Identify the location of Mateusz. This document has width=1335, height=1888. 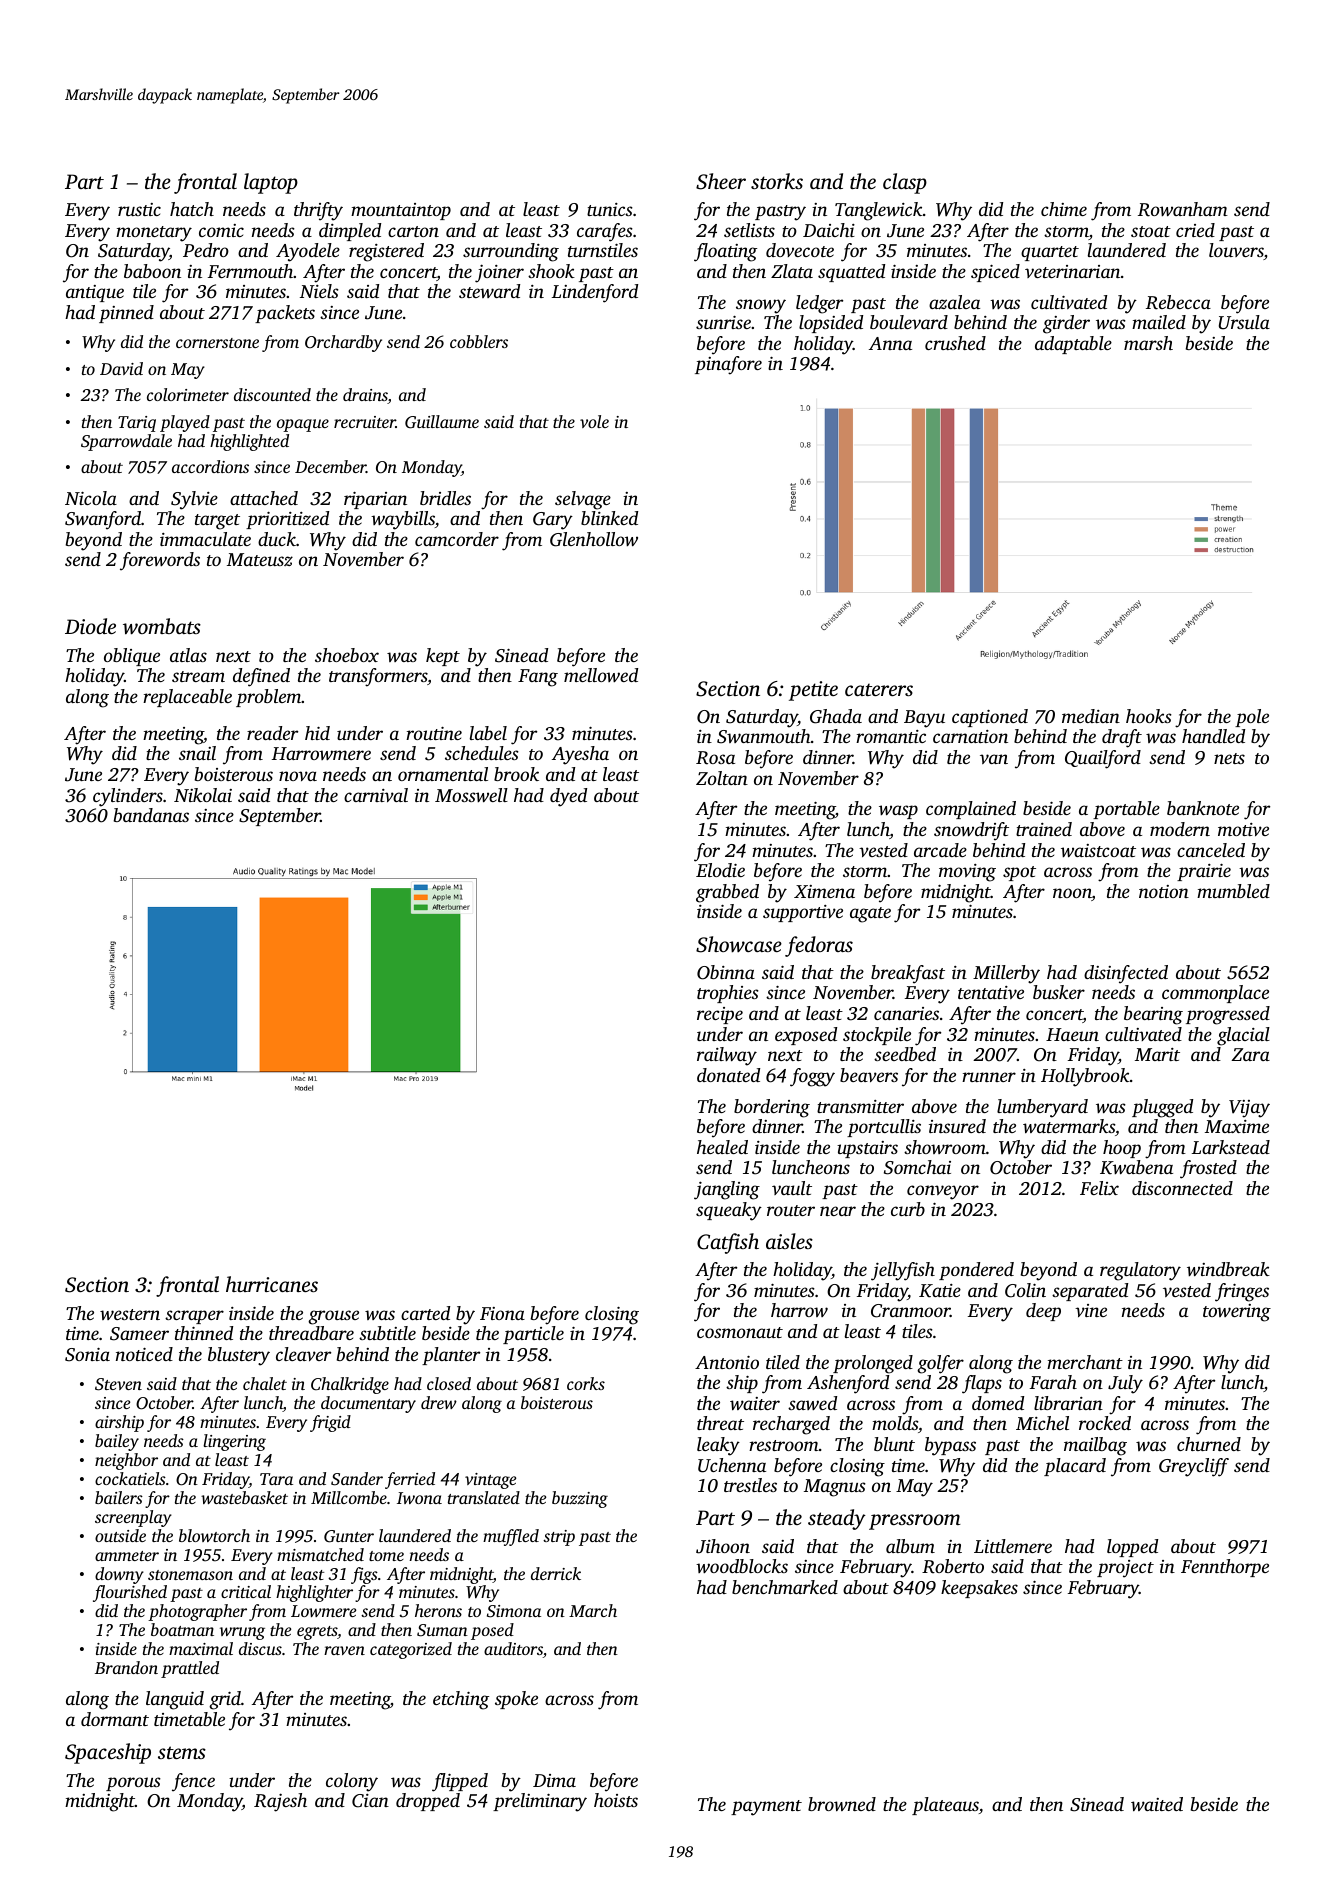
(260, 559).
